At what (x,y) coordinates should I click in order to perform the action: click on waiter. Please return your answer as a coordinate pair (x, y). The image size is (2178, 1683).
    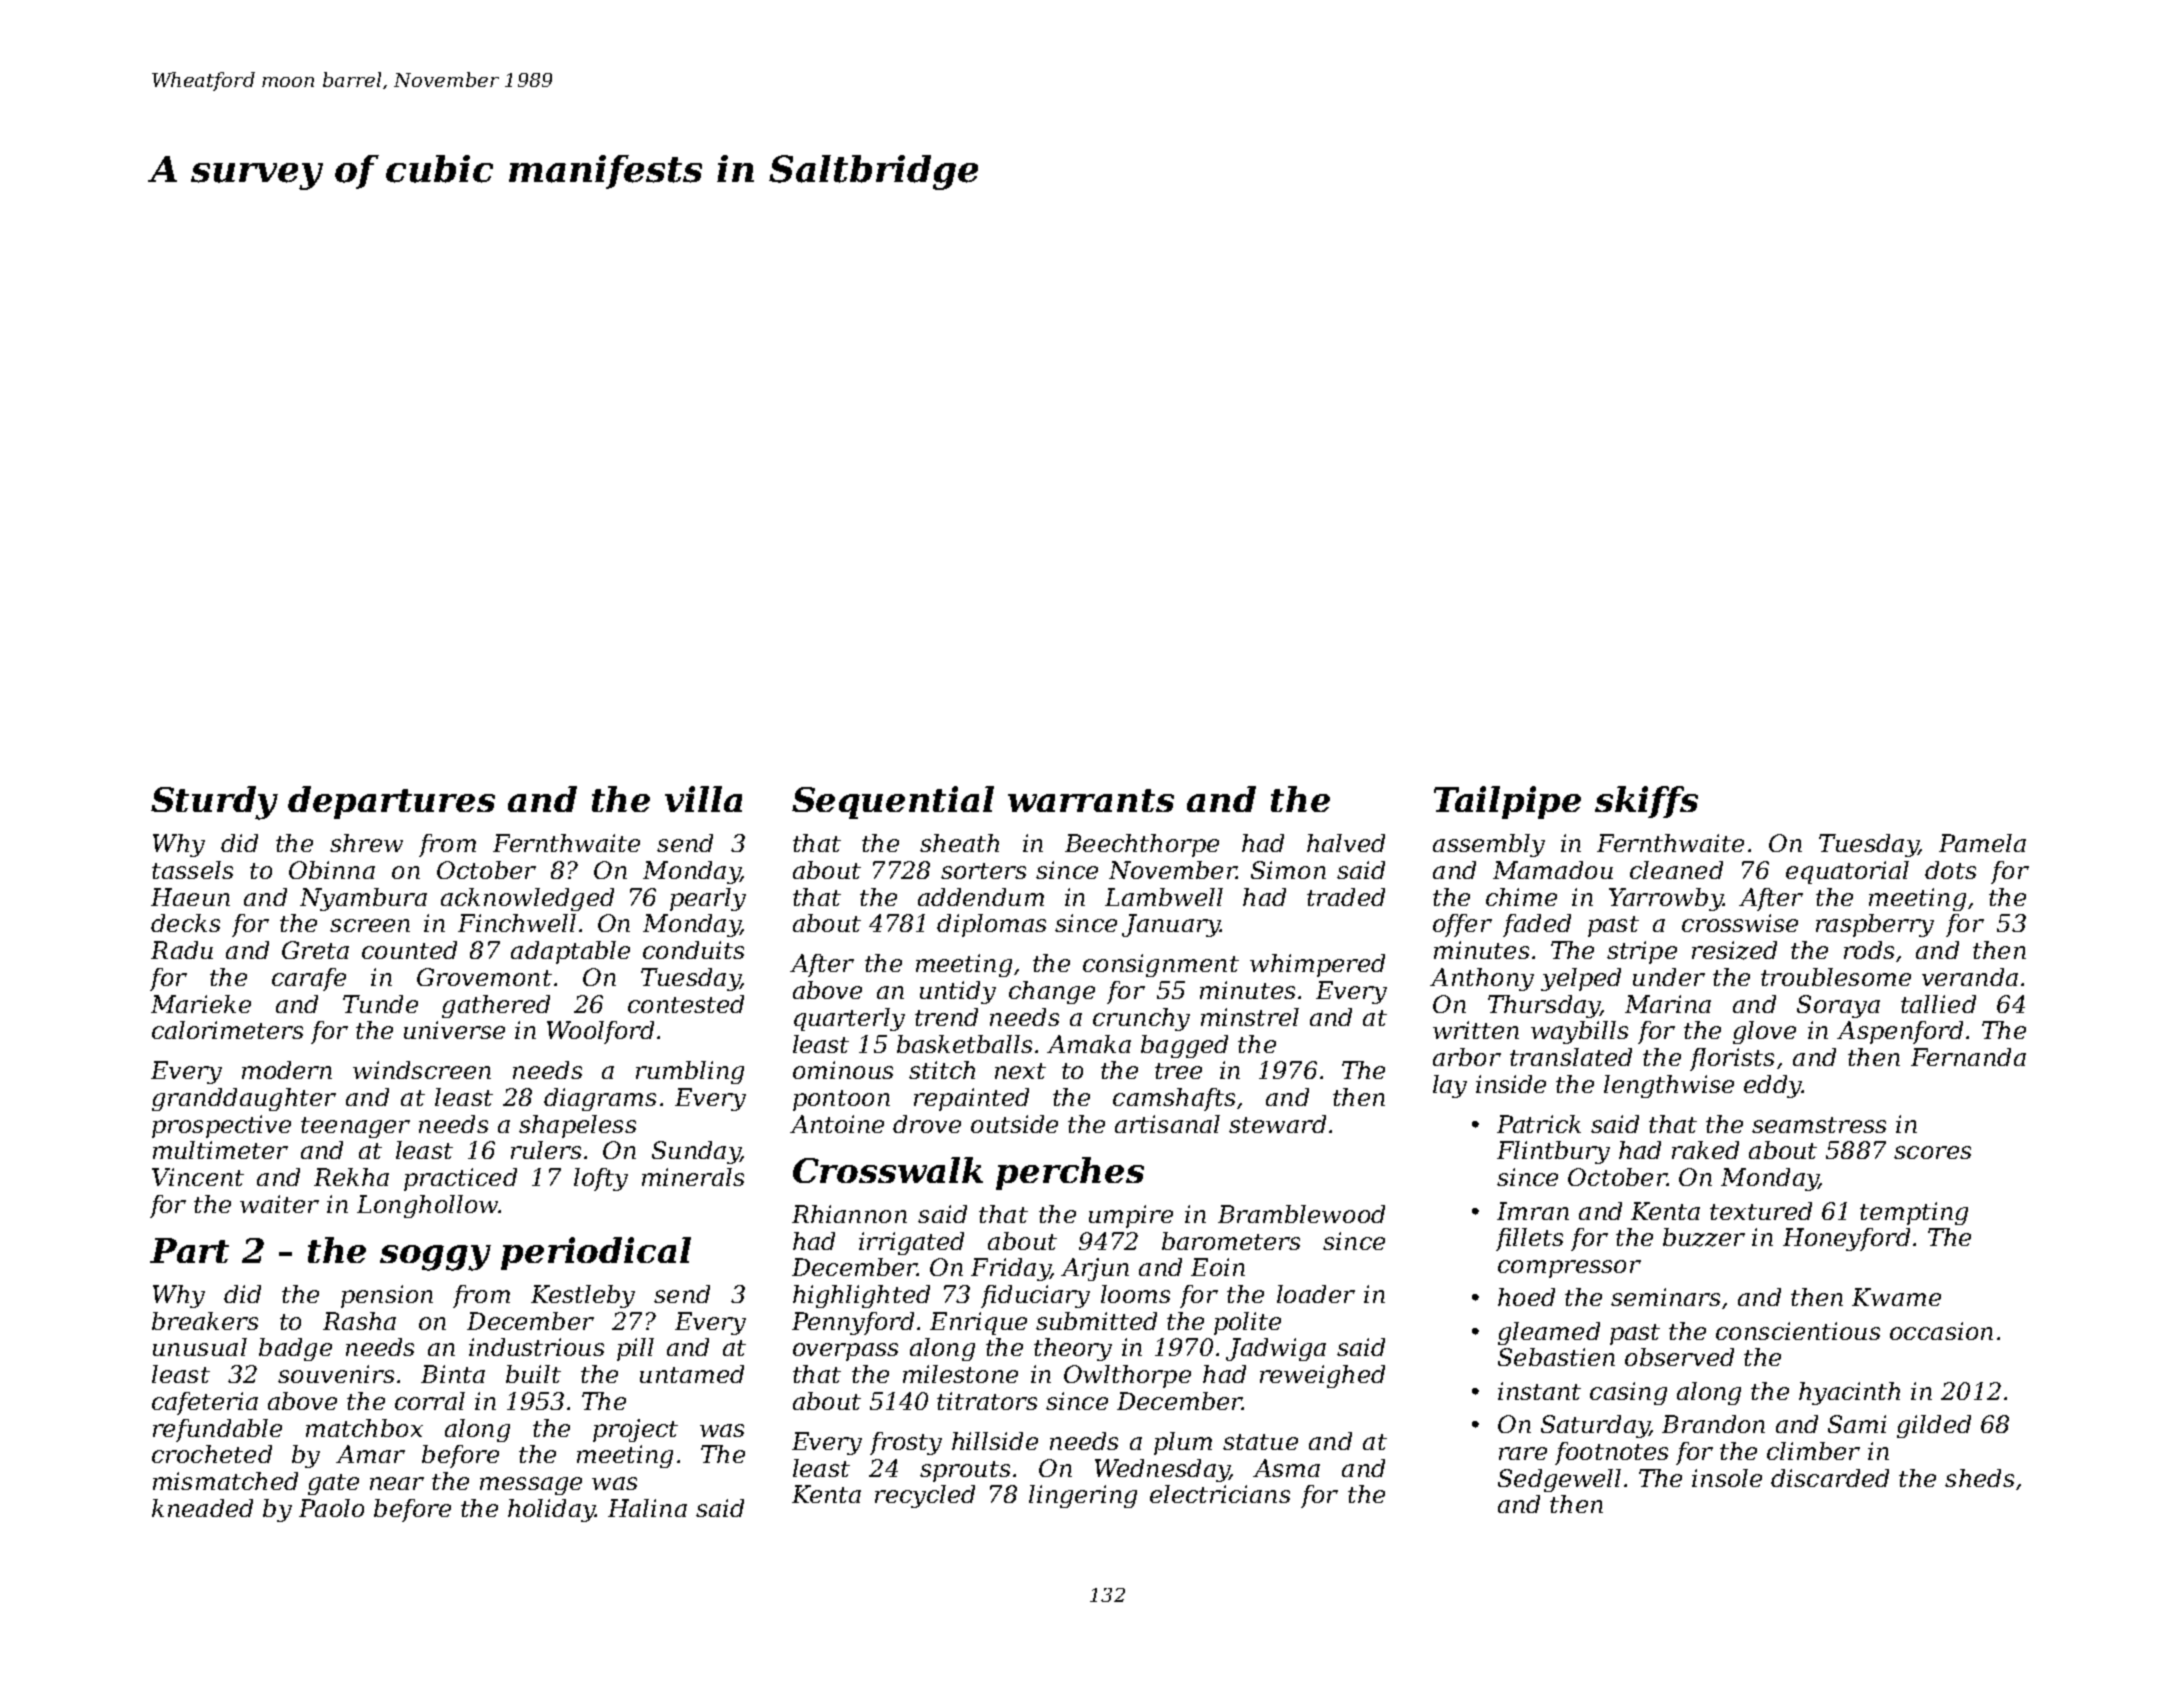
    Looking at the image, I should click on (279, 1204).
